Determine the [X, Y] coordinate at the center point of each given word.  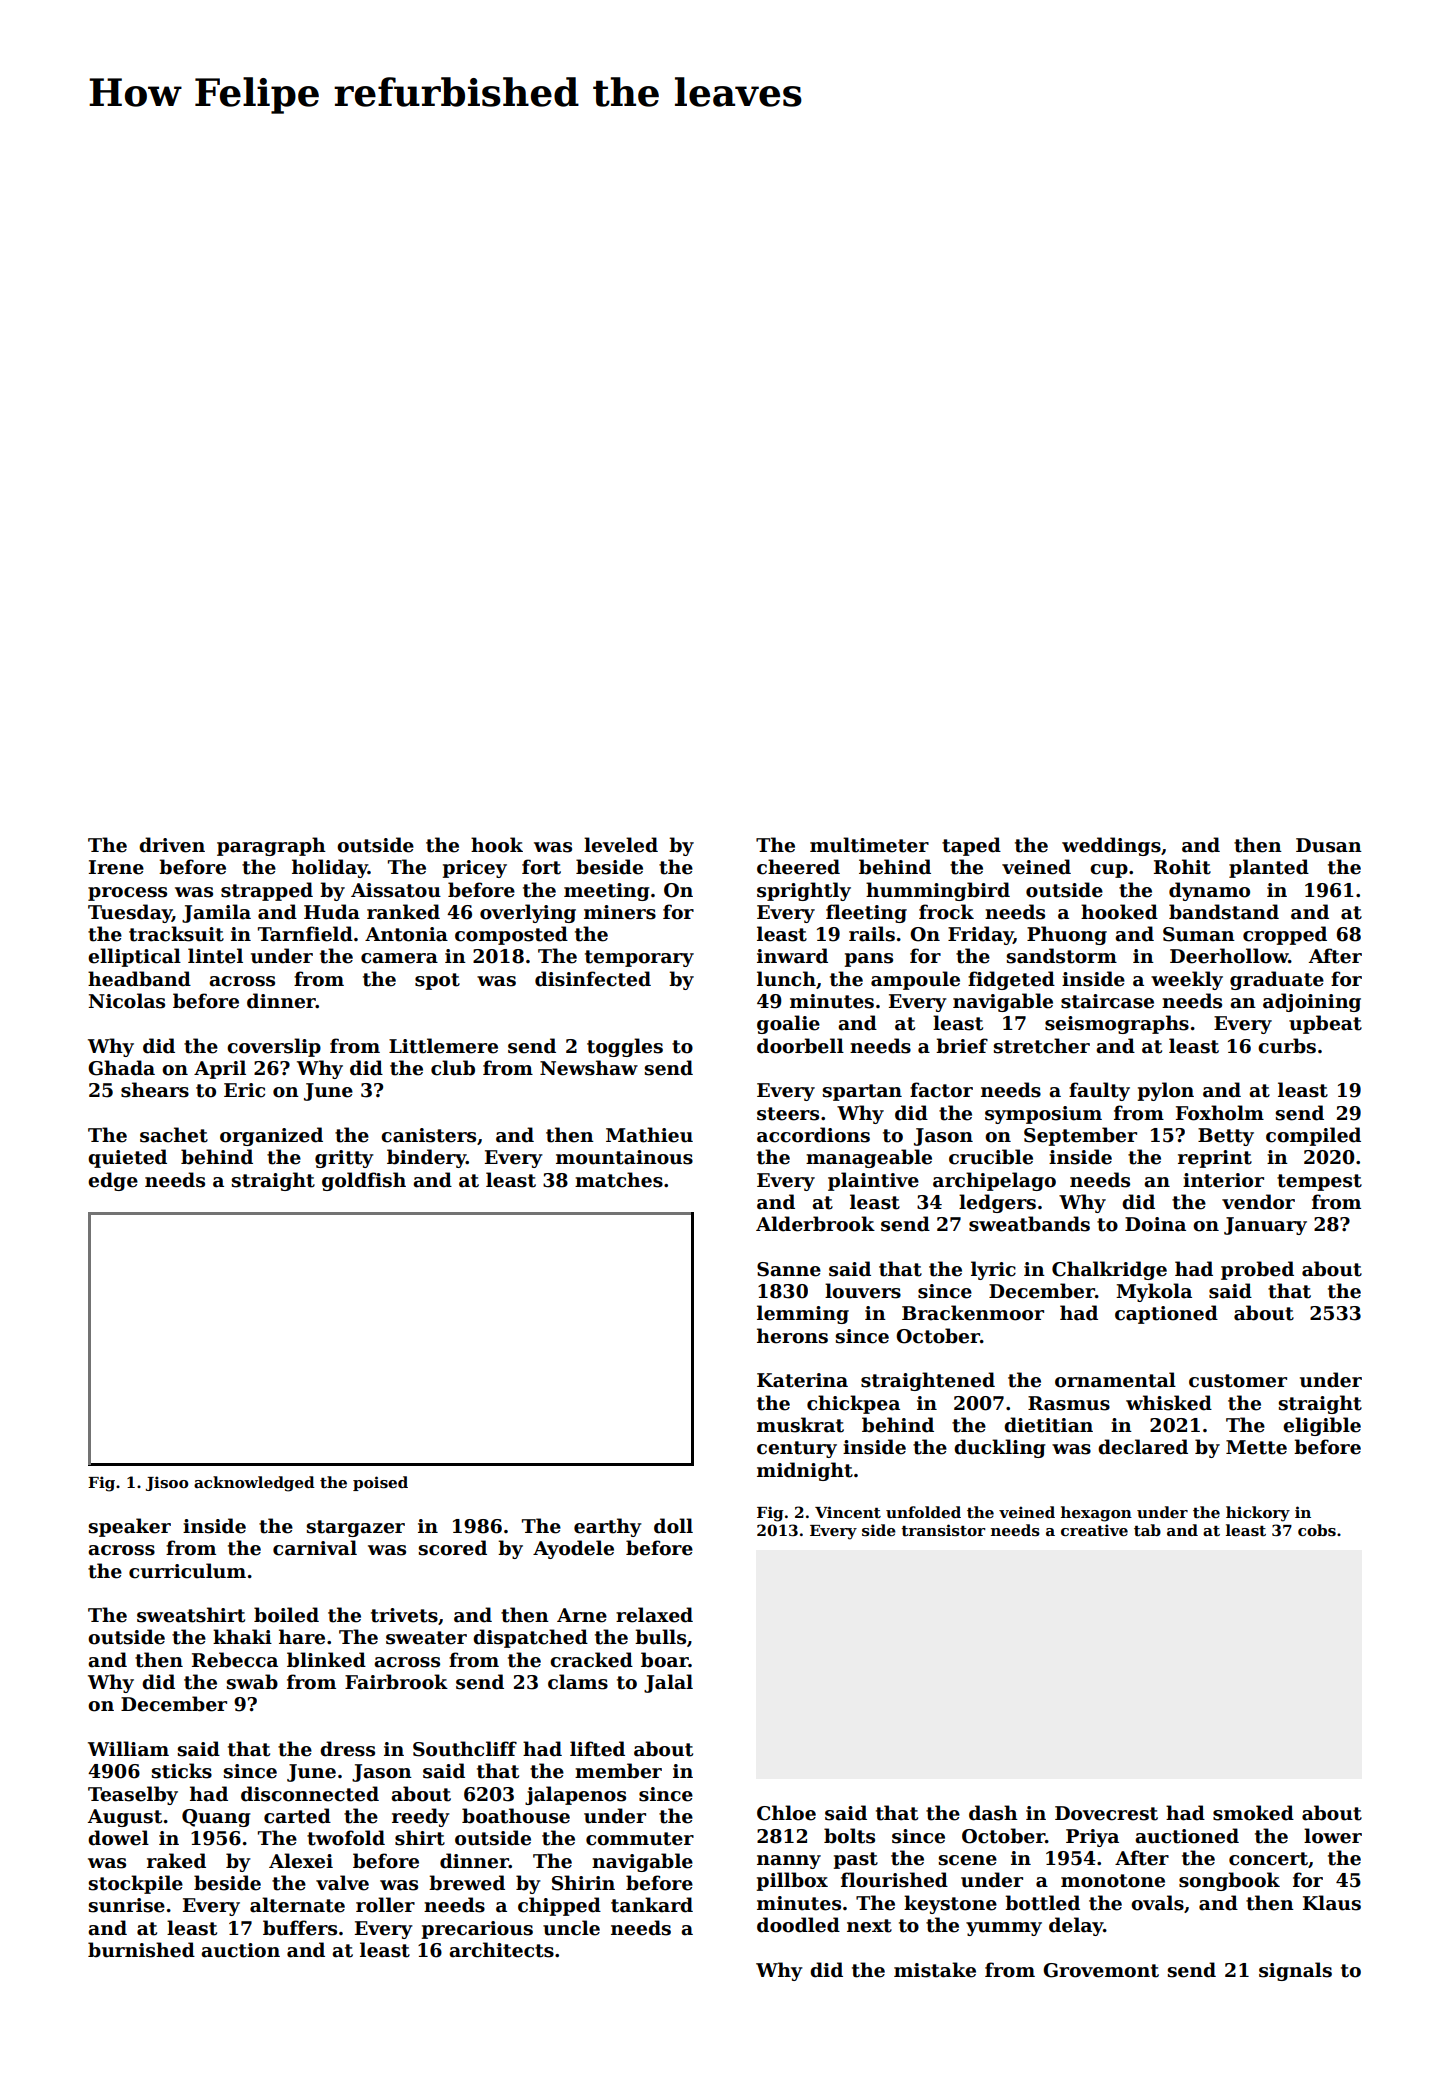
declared [1143, 1447]
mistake [935, 1970]
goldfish [364, 1181]
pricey [475, 869]
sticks [182, 1771]
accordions [813, 1135]
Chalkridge [1109, 1270]
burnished [141, 1950]
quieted [127, 1158]
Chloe [786, 1813]
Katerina [802, 1380]
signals [1295, 1971]
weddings [1111, 846]
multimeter [869, 845]
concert [1268, 1859]
